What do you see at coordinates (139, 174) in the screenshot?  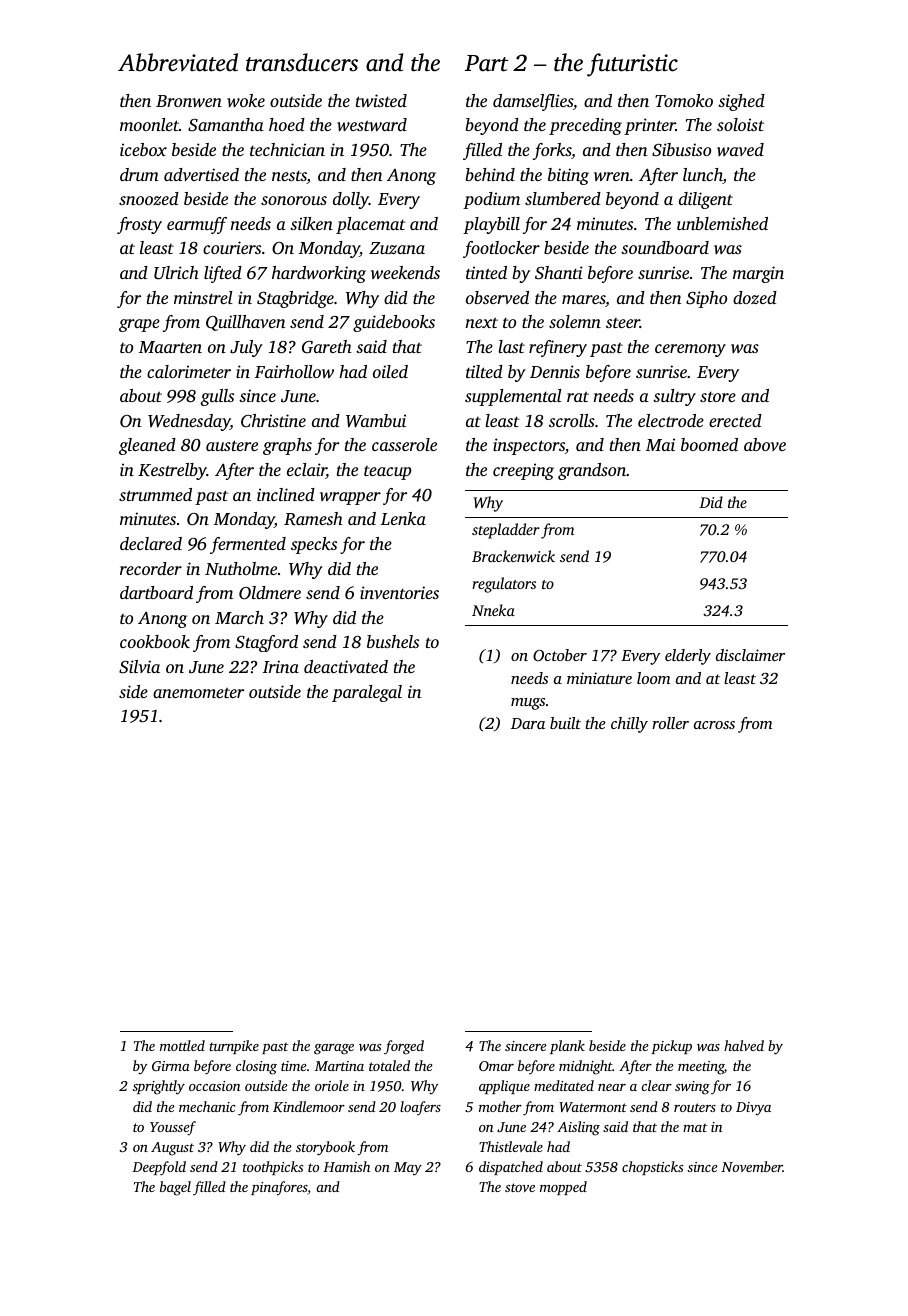 I see `drum` at bounding box center [139, 174].
